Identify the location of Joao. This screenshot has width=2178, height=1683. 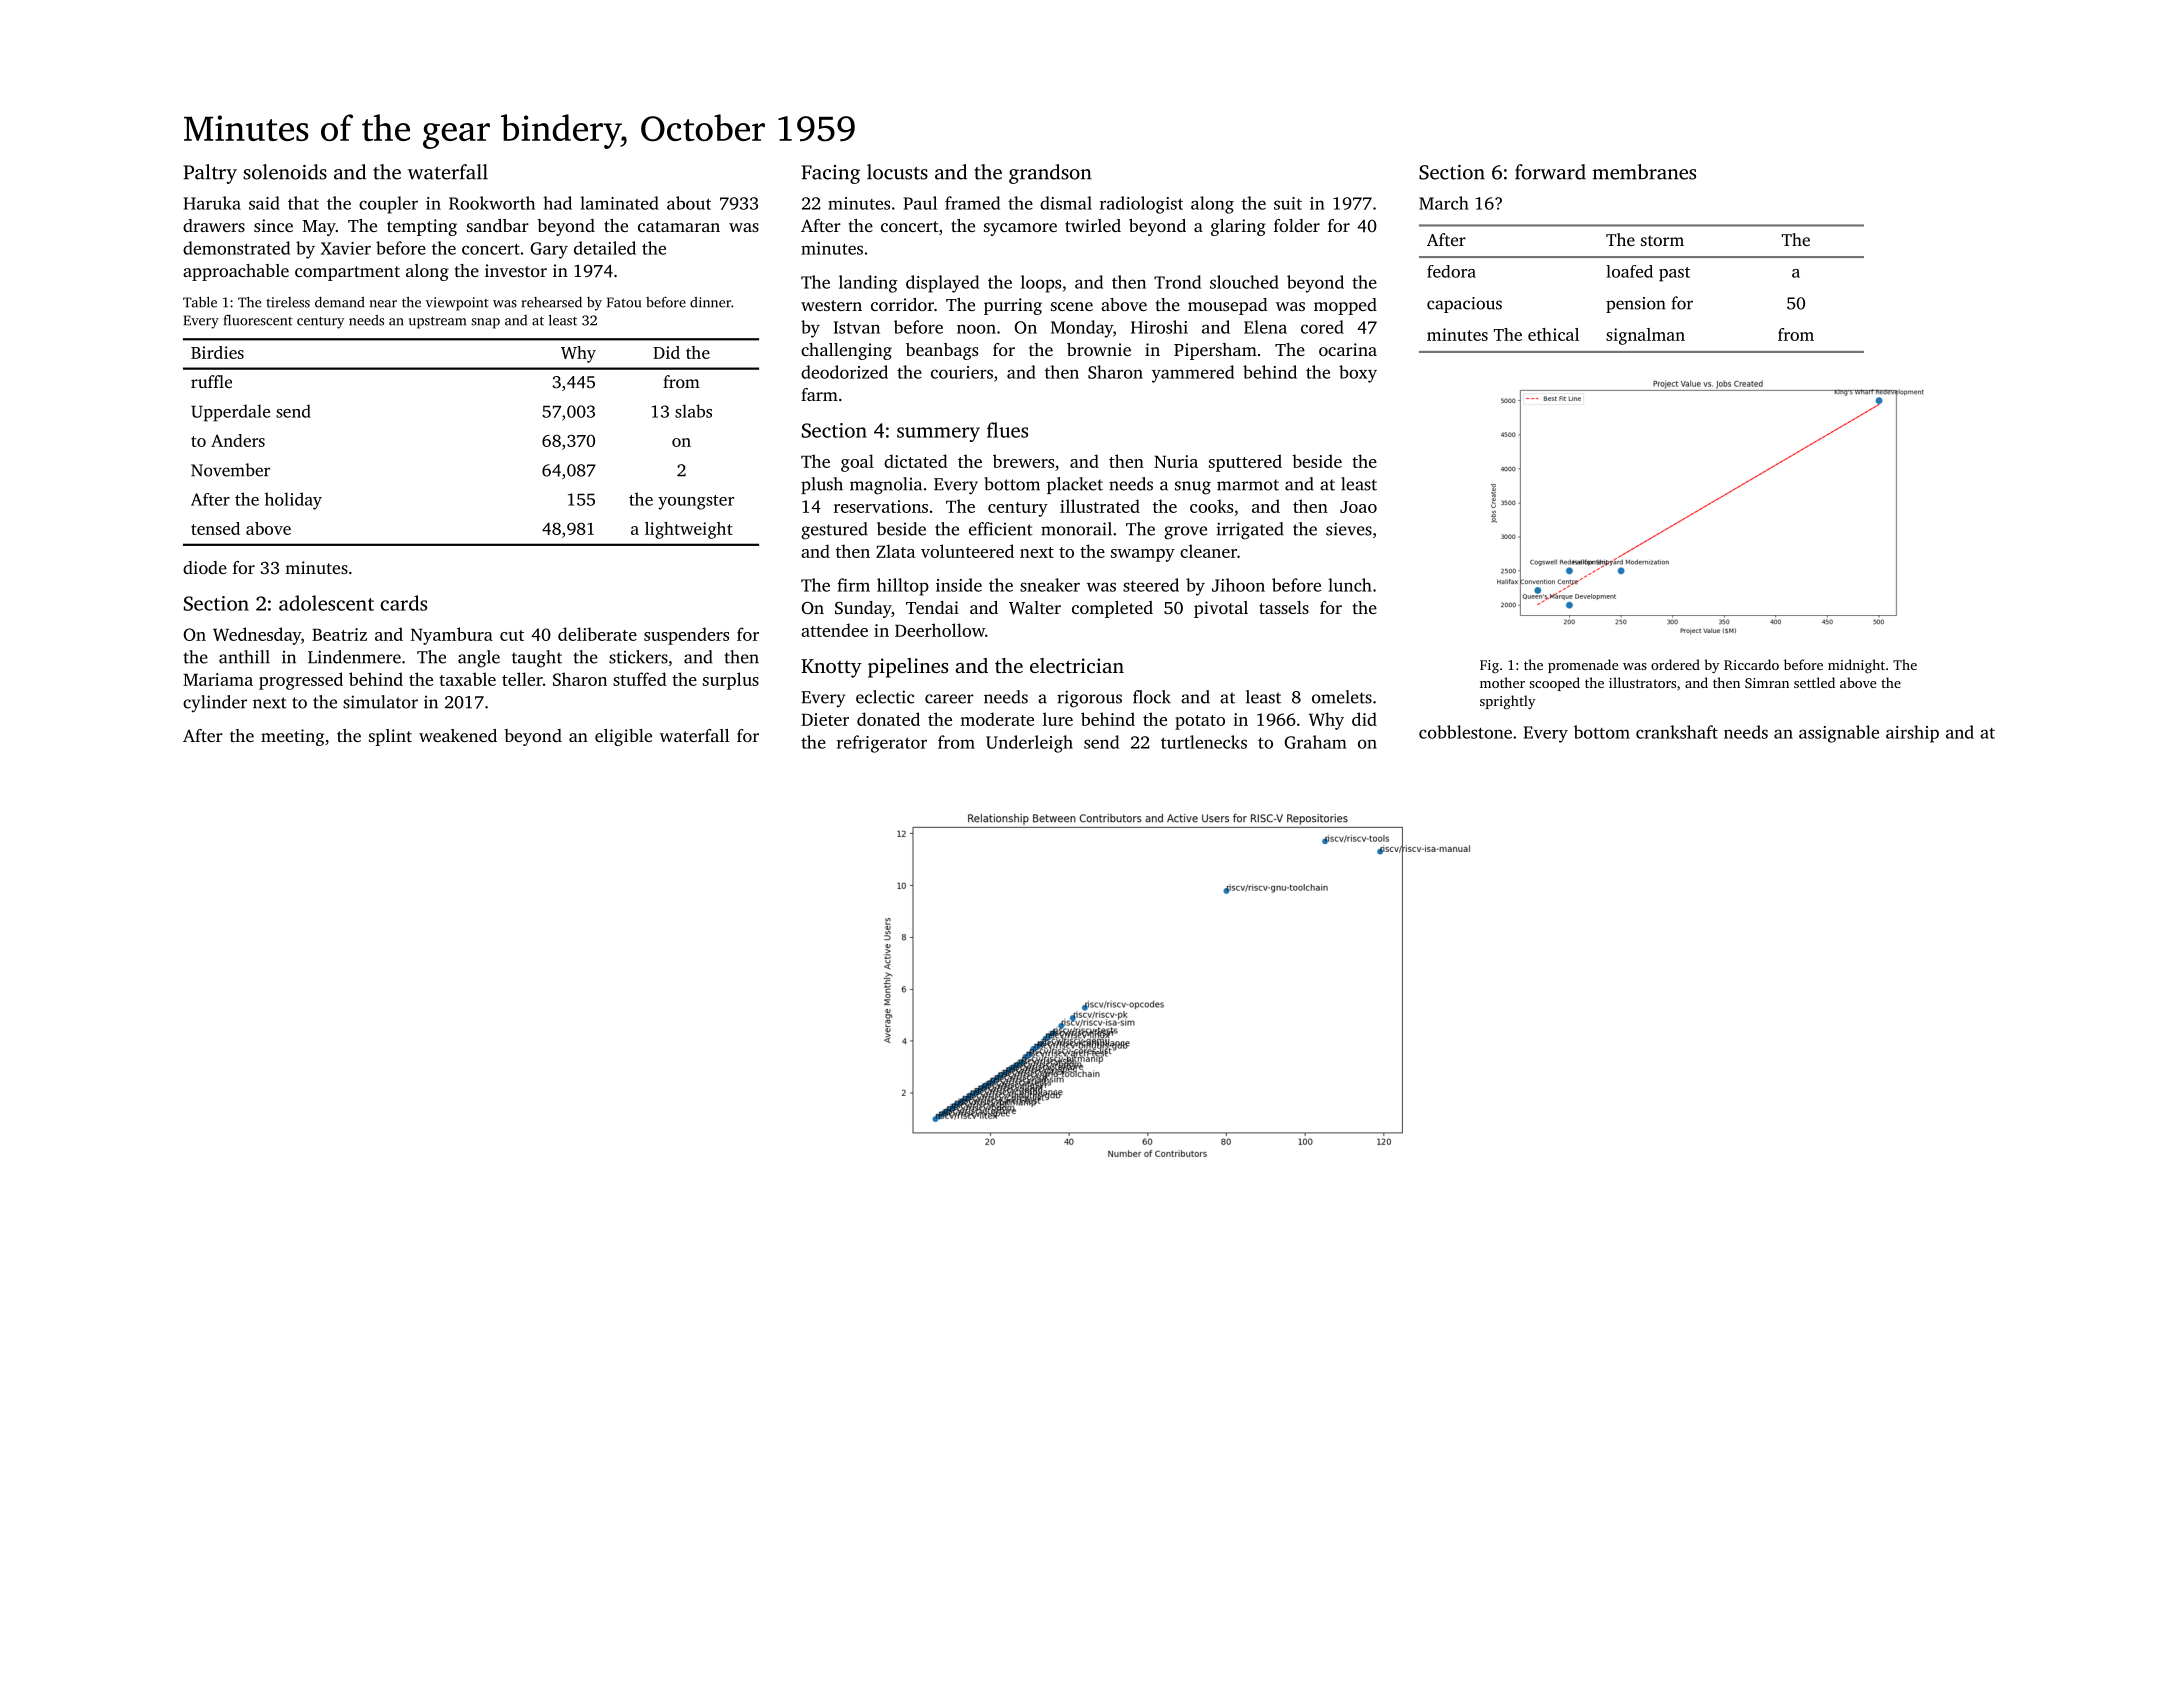
(1358, 507).
